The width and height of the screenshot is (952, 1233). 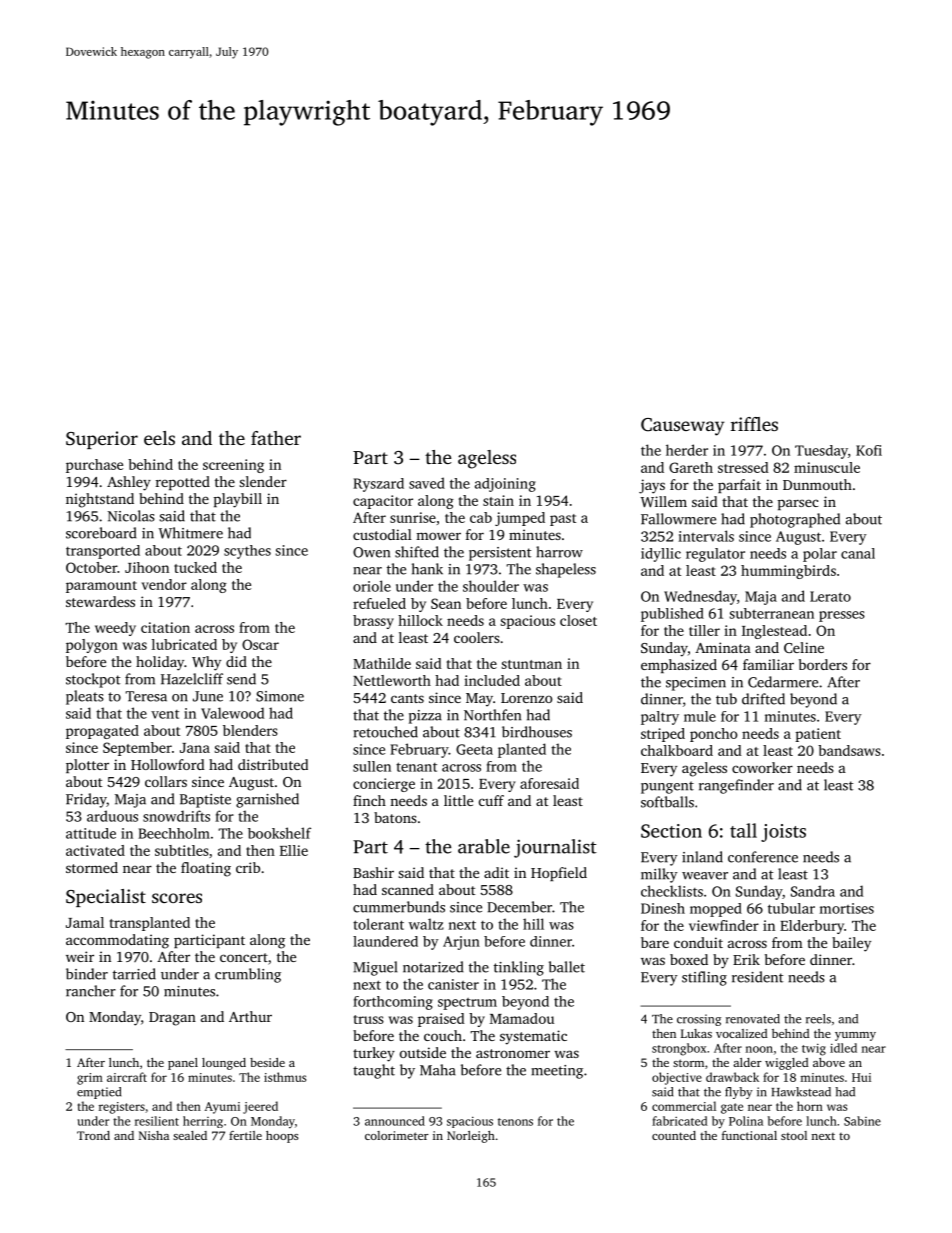 What do you see at coordinates (671, 831) in the screenshot?
I see `Section` at bounding box center [671, 831].
